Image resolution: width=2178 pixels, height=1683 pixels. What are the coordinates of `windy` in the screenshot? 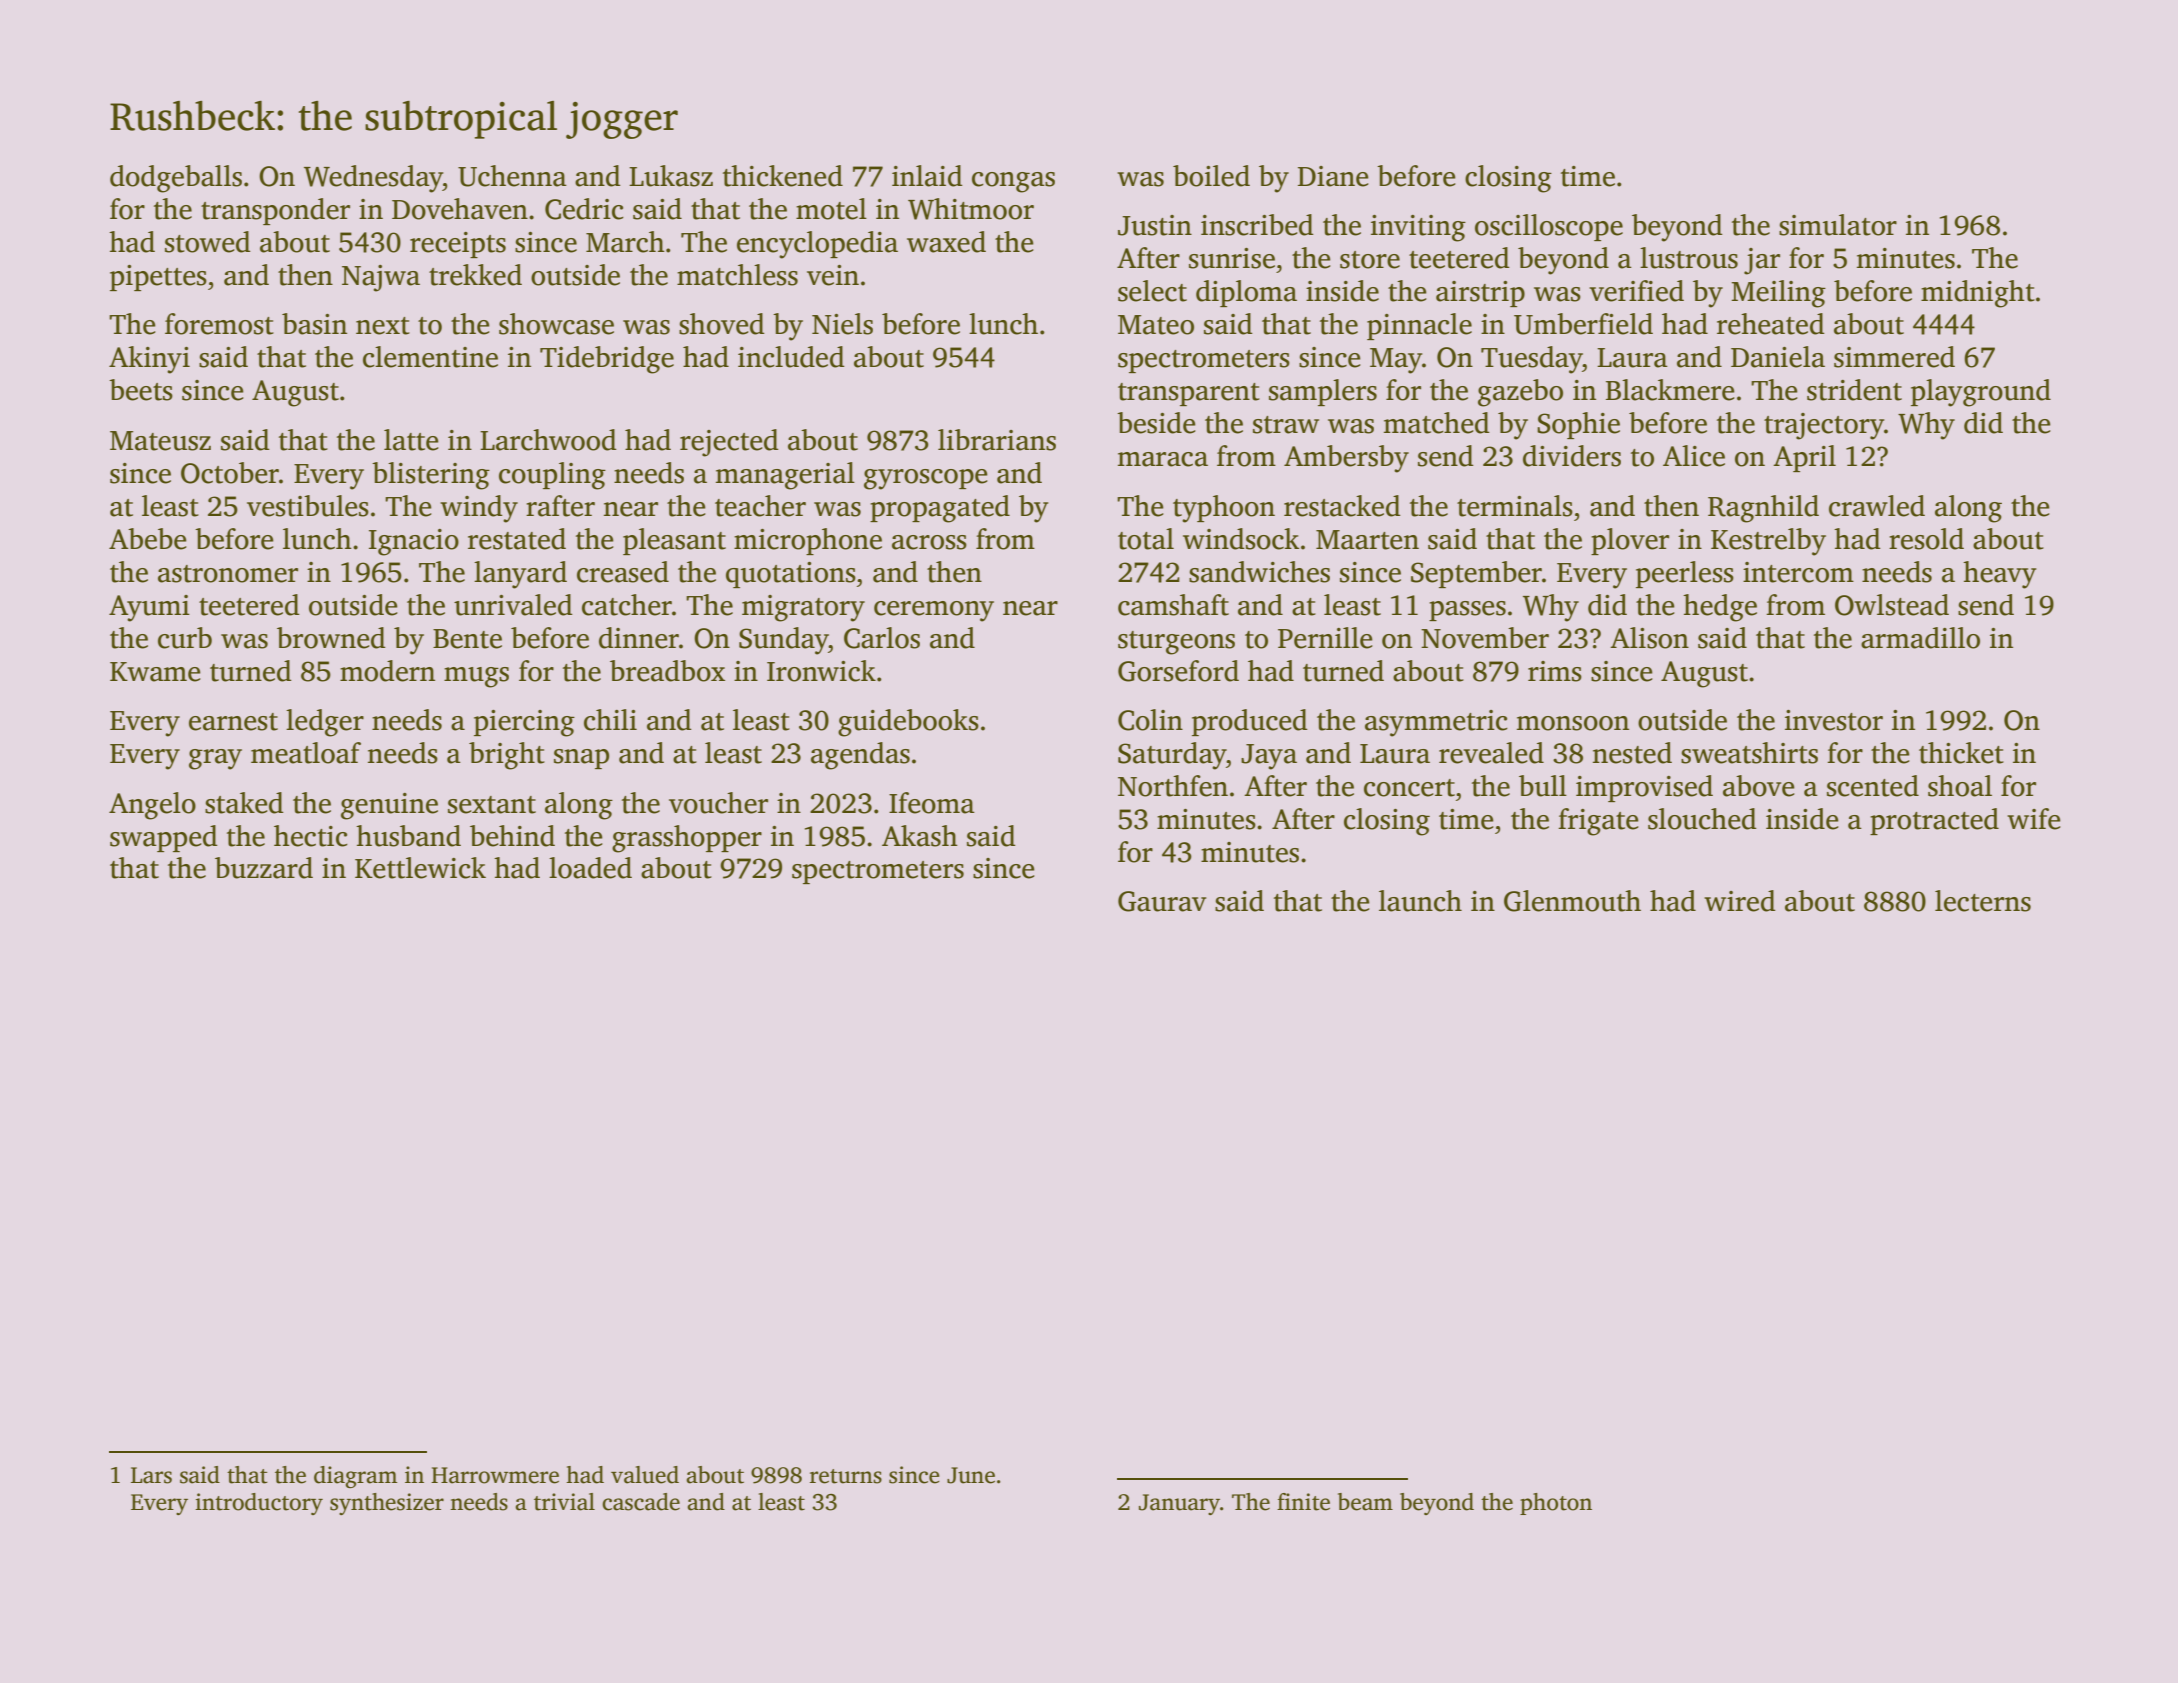 It's located at (479, 509).
